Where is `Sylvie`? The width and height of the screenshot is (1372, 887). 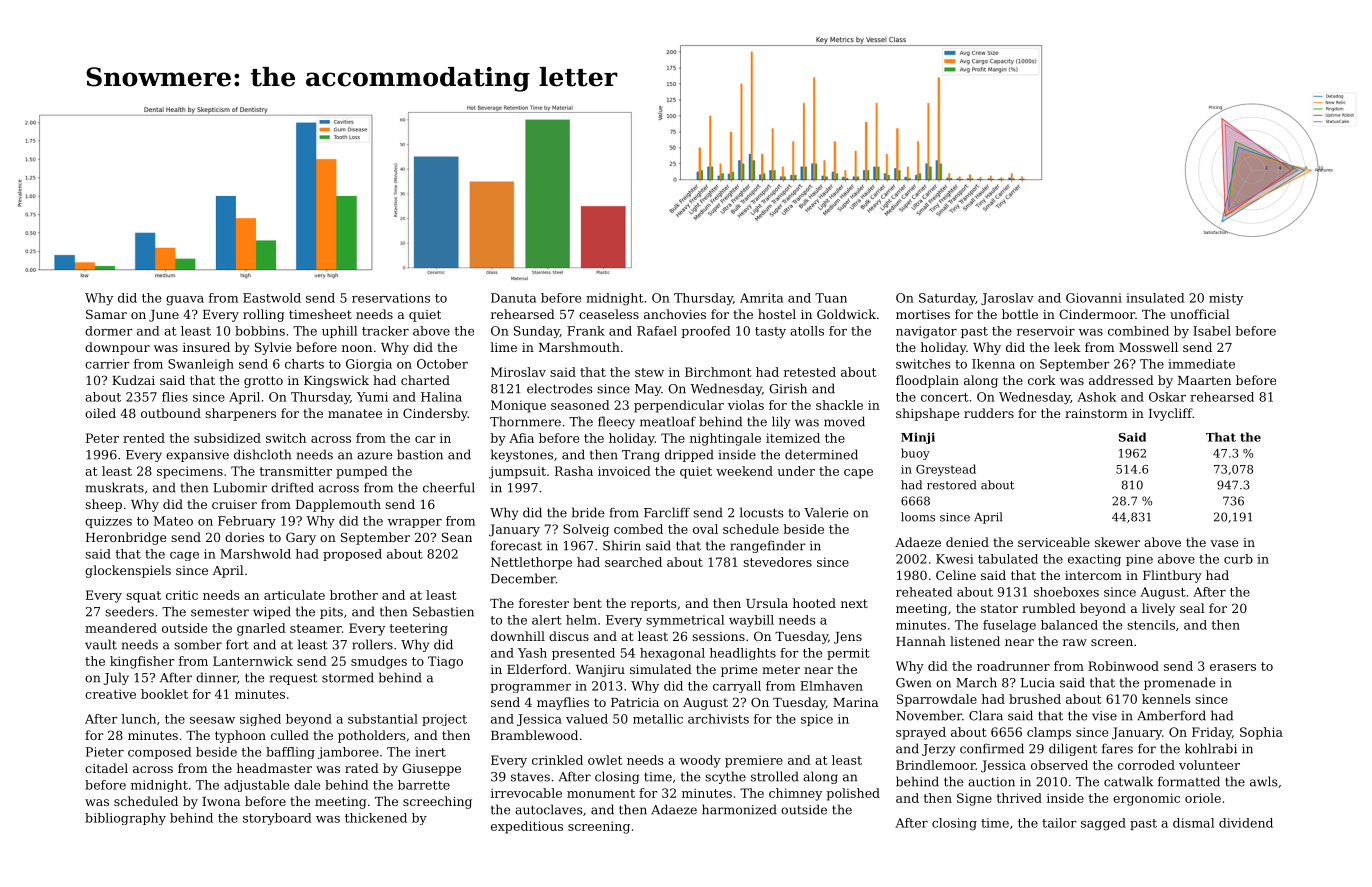 Sylvie is located at coordinates (273, 348).
